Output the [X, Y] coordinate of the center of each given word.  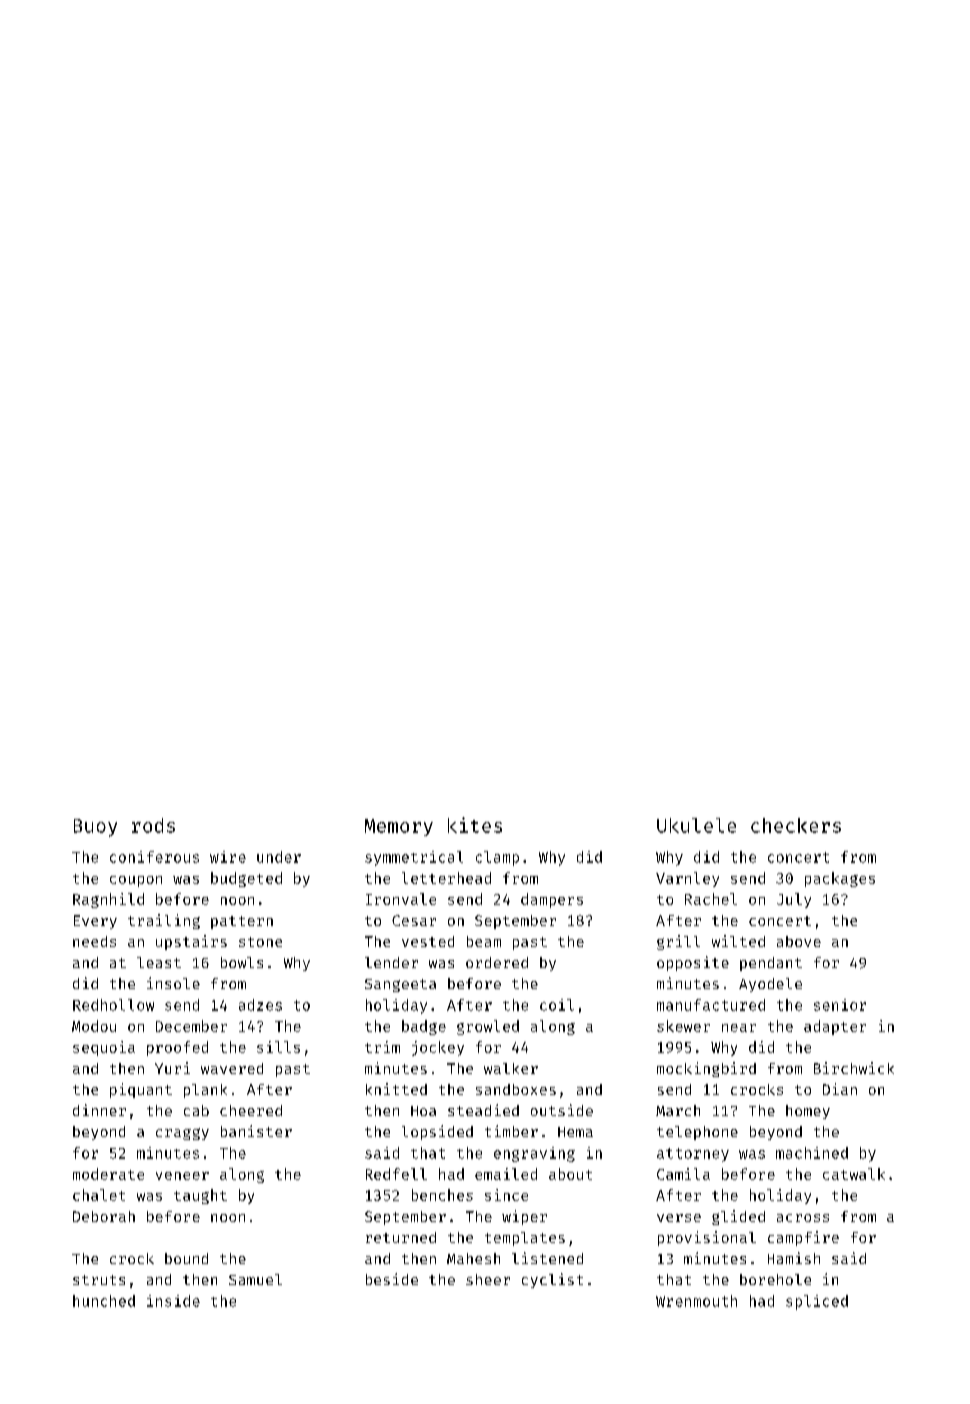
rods [153, 825]
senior [840, 1005]
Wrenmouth [696, 1301]
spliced [817, 1302]
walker [511, 1068]
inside [173, 1301]
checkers [796, 825]
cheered [251, 1110]
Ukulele [696, 825]
